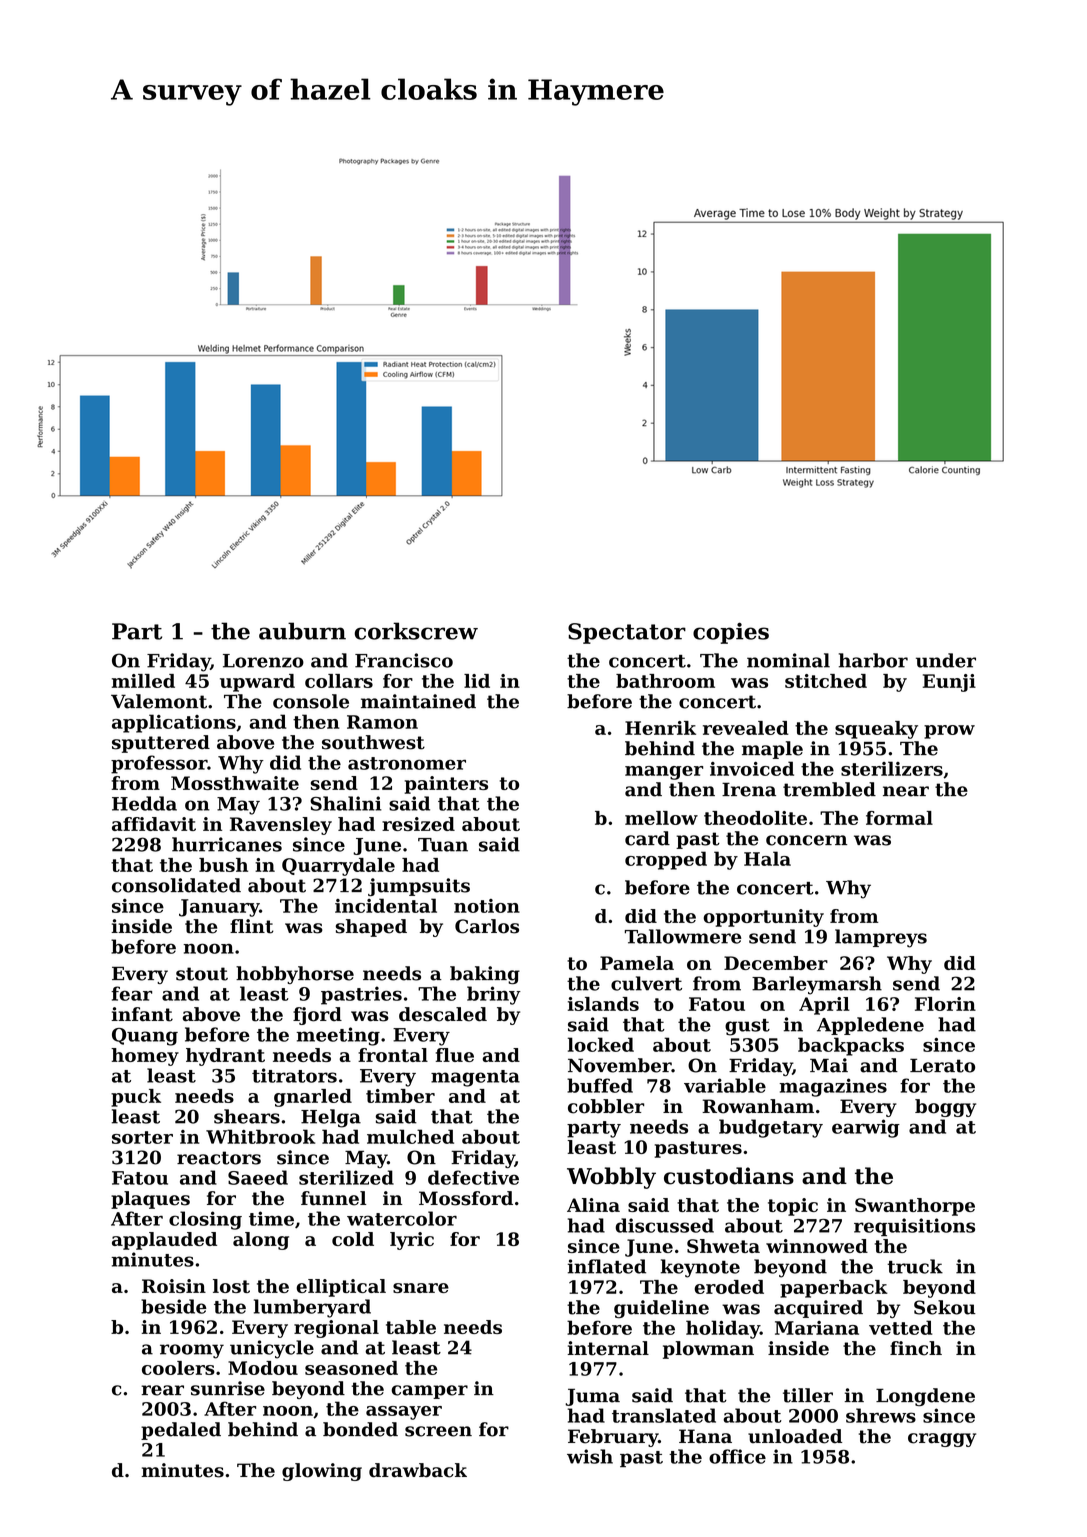 The image size is (1087, 1537). Describe the element at coordinates (627, 633) in the screenshot. I see `Spectator` at that location.
